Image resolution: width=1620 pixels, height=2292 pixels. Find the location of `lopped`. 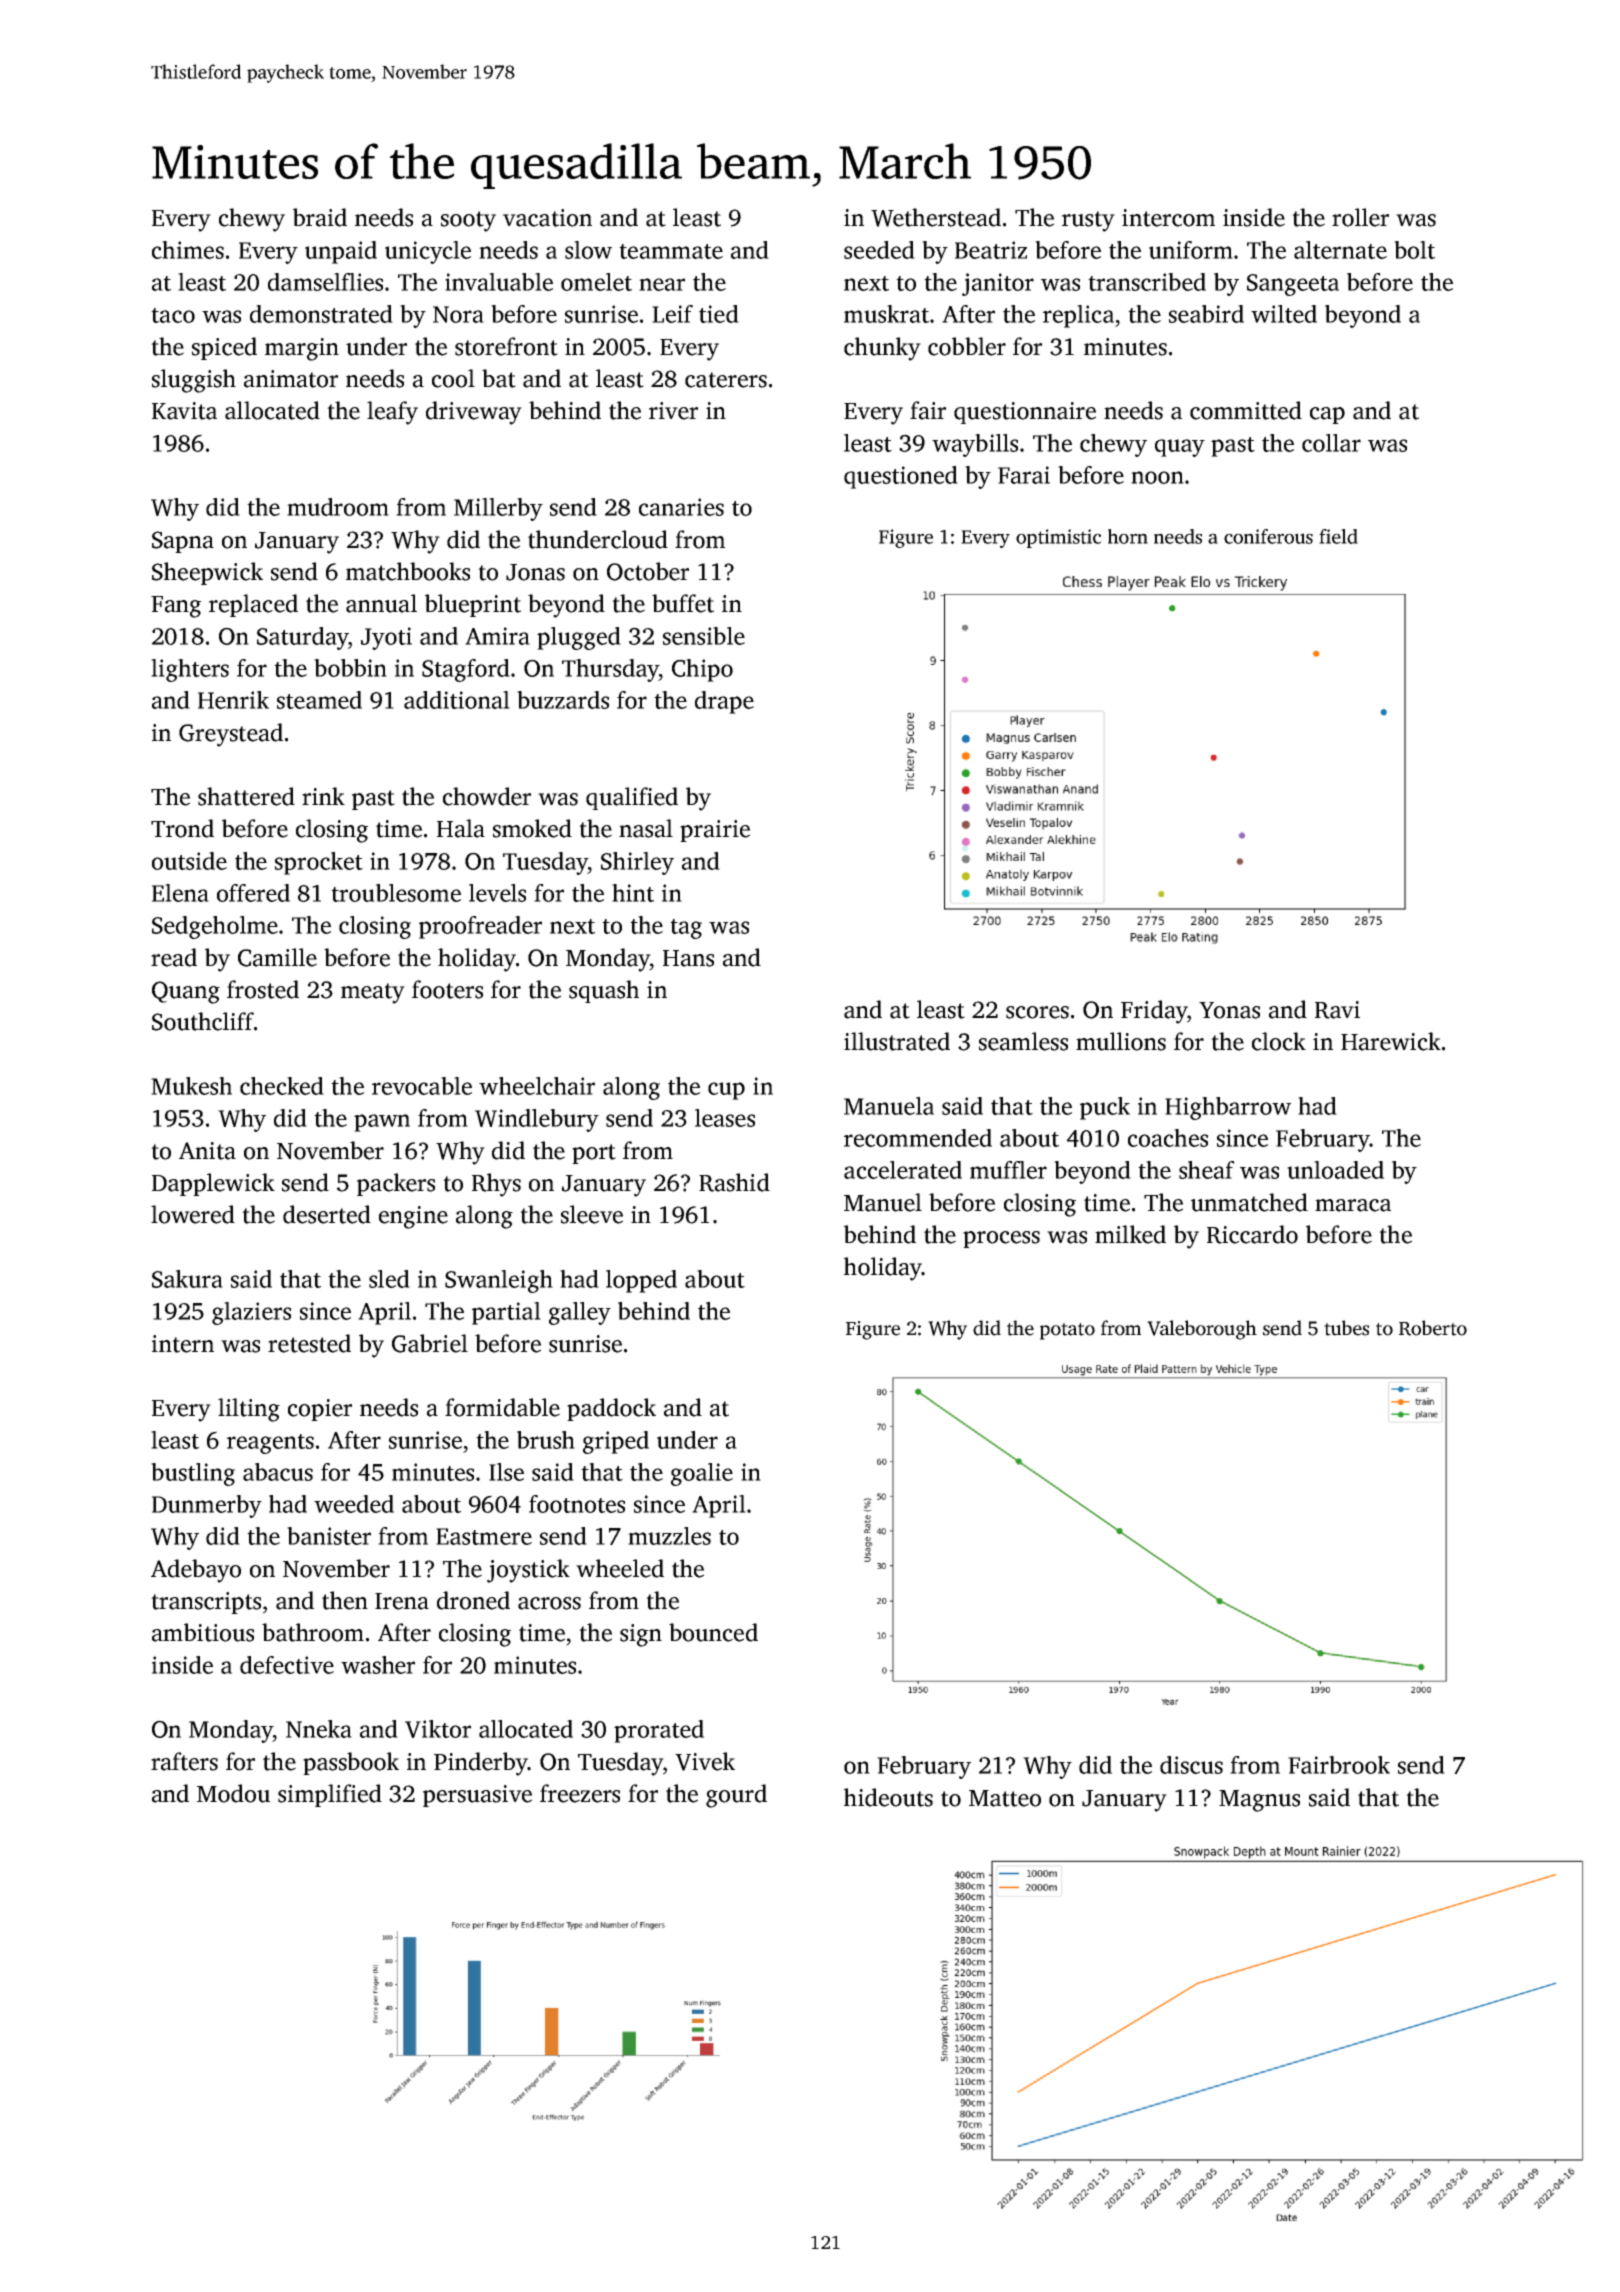

lopped is located at coordinates (641, 1281).
